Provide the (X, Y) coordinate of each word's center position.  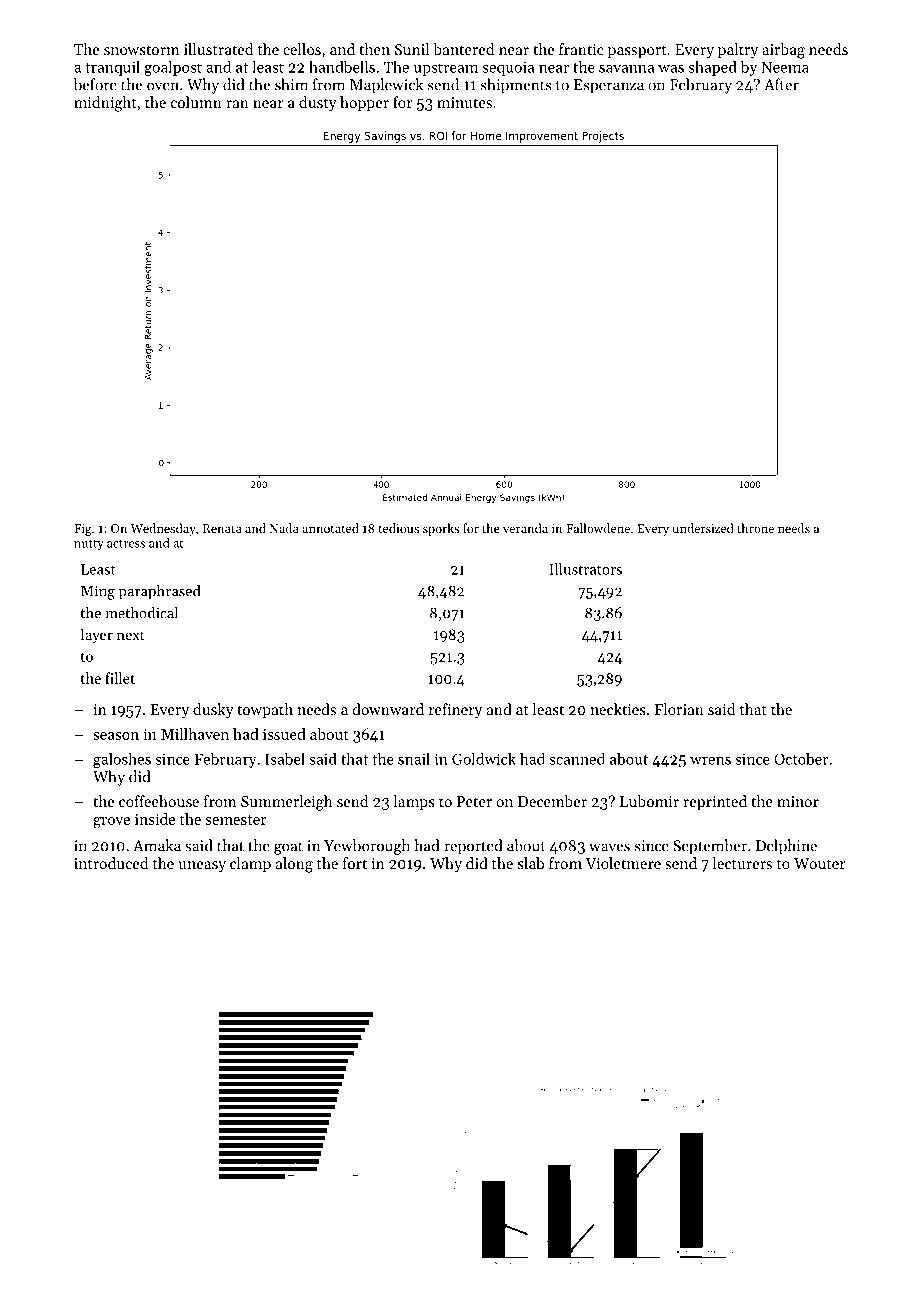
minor (798, 801)
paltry (738, 51)
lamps (414, 802)
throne (755, 528)
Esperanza (609, 86)
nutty (89, 545)
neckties (618, 709)
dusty (318, 104)
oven (163, 86)
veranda (525, 528)
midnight (105, 104)
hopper (364, 103)
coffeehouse (159, 801)
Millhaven (195, 734)
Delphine (786, 847)
